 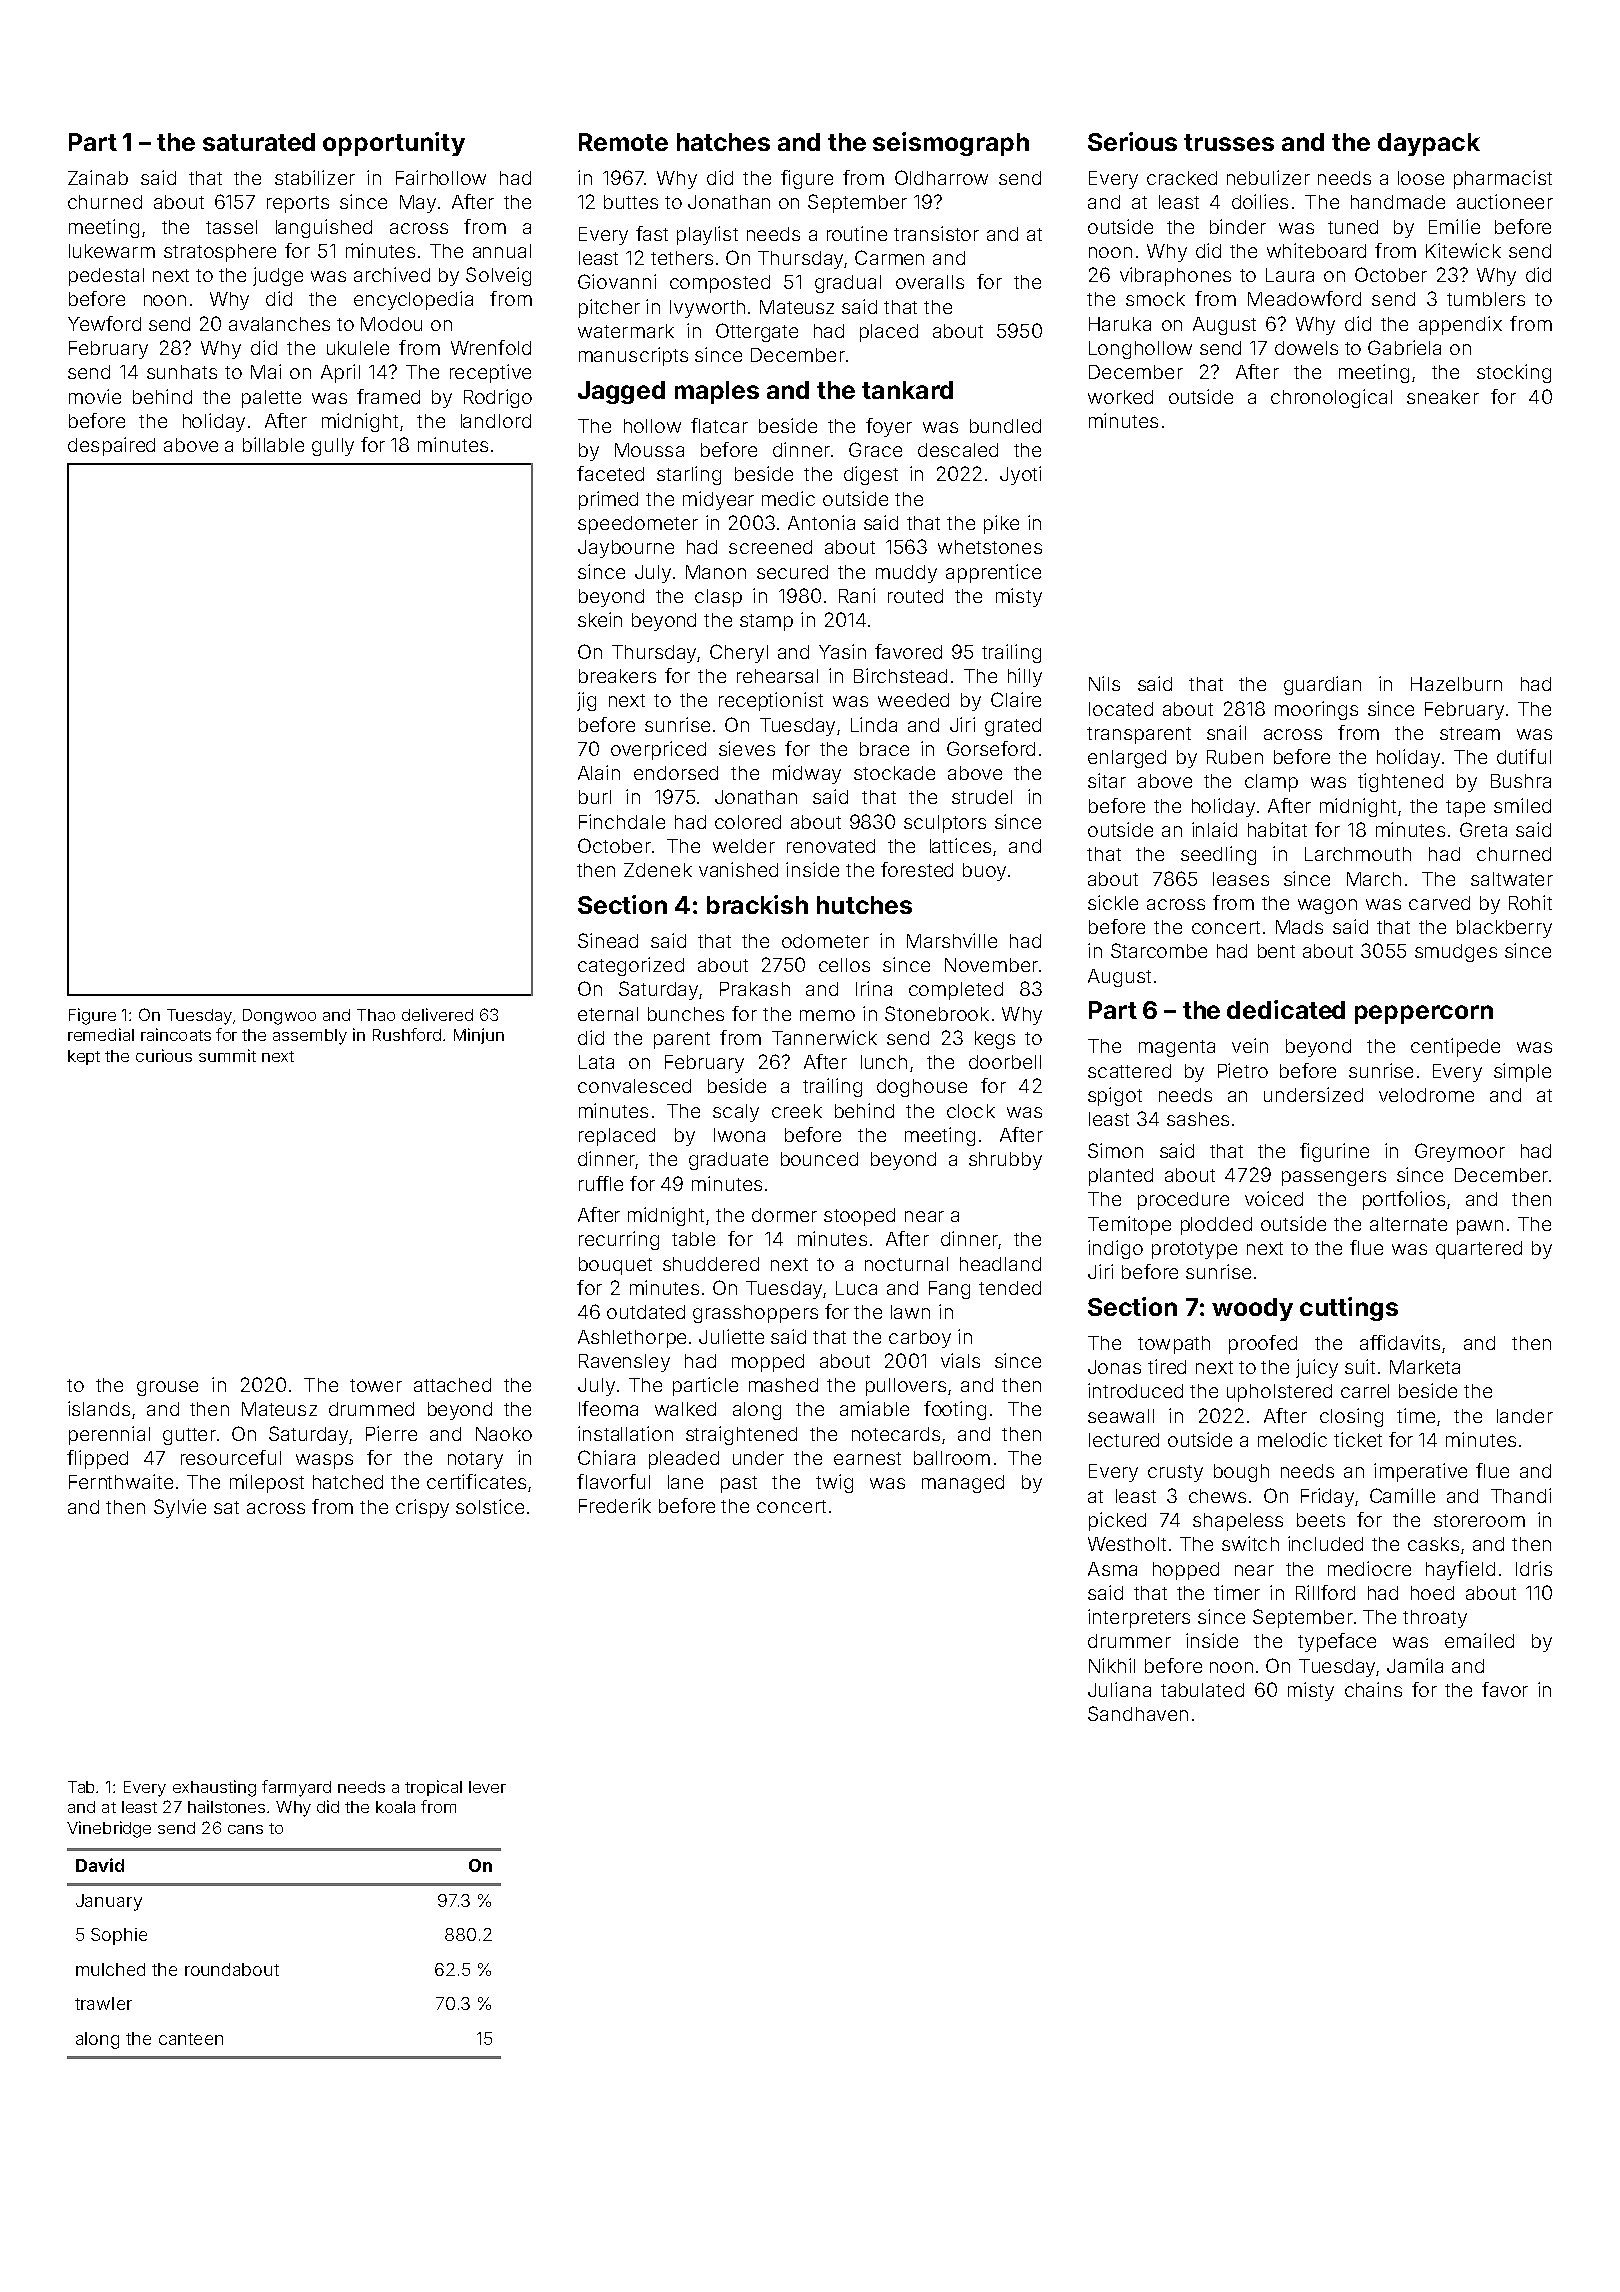 What do you see at coordinates (103, 2003) in the screenshot?
I see `trawler` at bounding box center [103, 2003].
